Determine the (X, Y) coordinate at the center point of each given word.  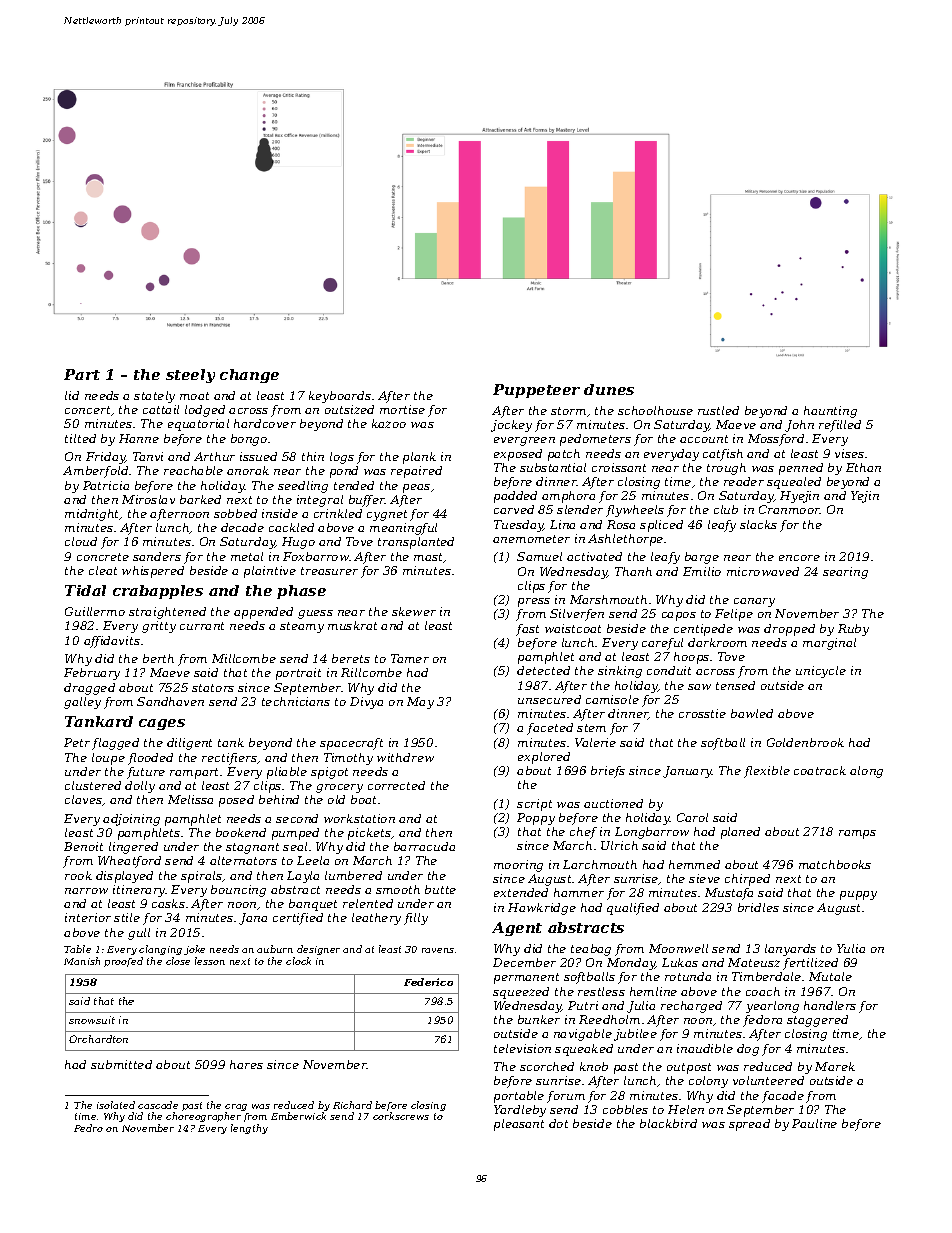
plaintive (270, 572)
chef (583, 833)
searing (845, 573)
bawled (752, 713)
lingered (133, 848)
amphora (568, 497)
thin (313, 456)
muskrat (352, 625)
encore (799, 558)
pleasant (519, 1125)
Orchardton (98, 1039)
